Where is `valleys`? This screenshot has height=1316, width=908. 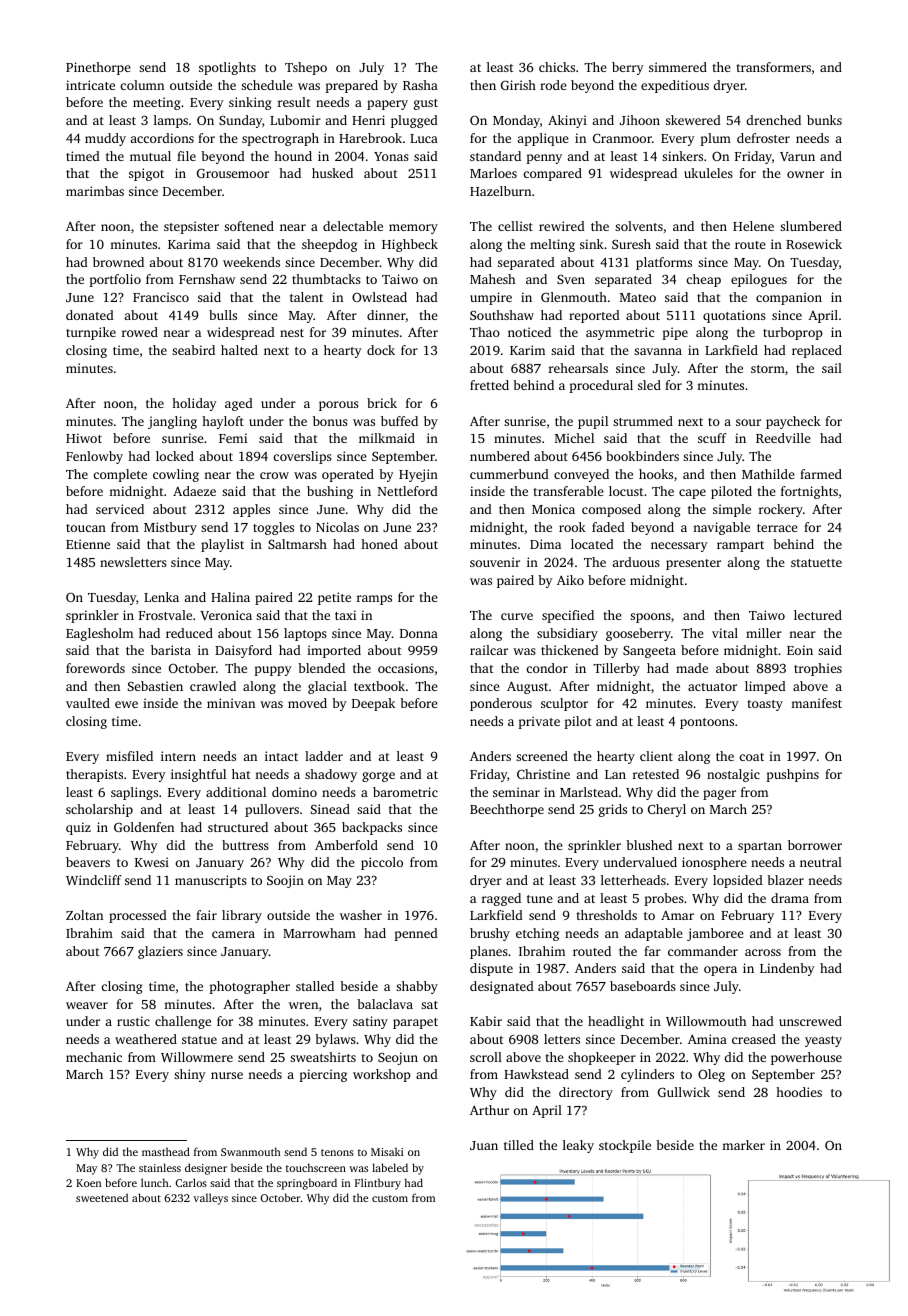
valleys is located at coordinates (210, 1199).
